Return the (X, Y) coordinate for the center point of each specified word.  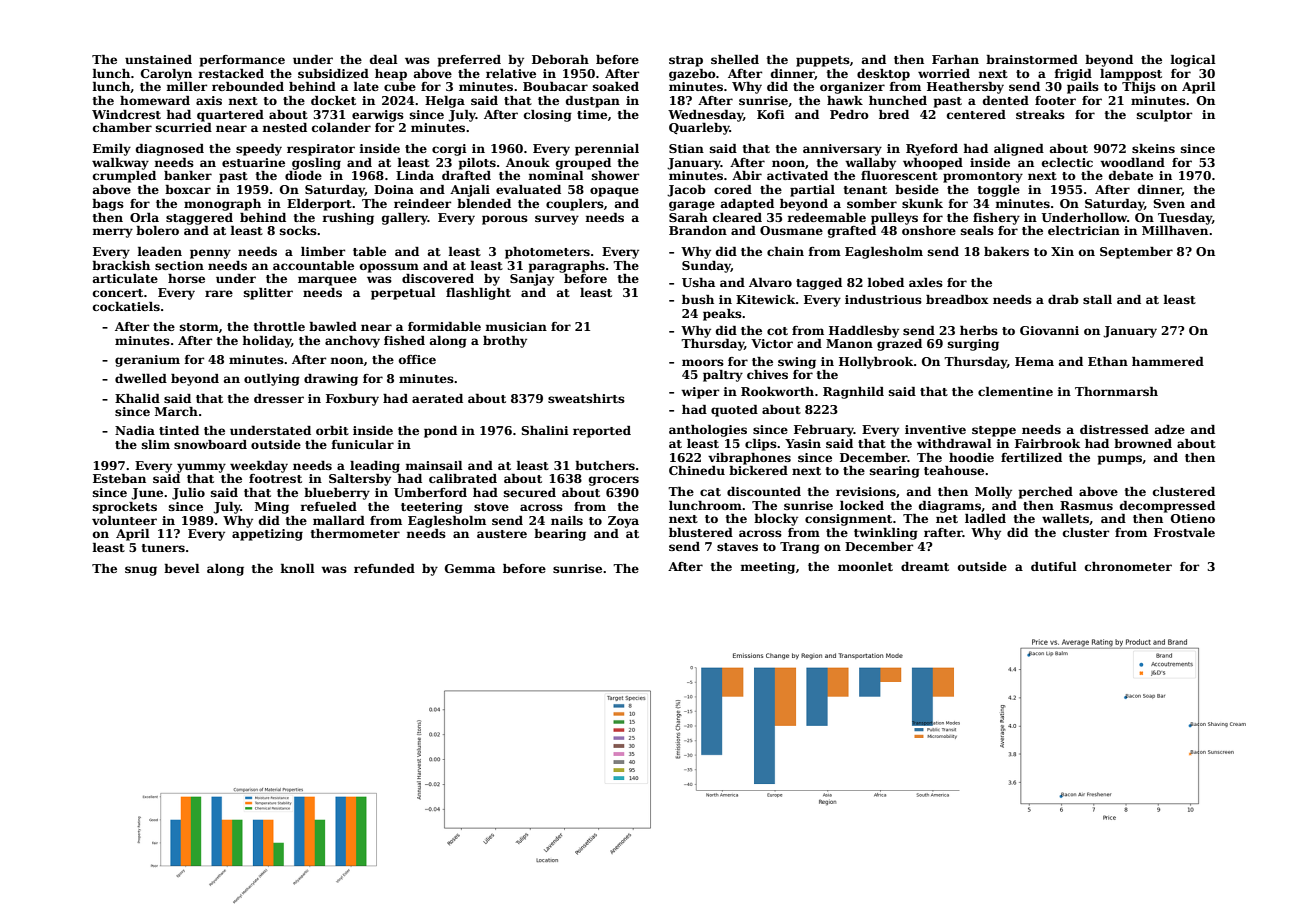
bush (698, 299)
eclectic (1067, 162)
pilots (477, 164)
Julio (188, 494)
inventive (935, 429)
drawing (331, 380)
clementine (1015, 391)
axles (926, 282)
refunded (384, 568)
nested (284, 127)
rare (219, 293)
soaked (616, 86)
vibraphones (749, 459)
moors (703, 362)
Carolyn (166, 75)
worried (944, 73)
